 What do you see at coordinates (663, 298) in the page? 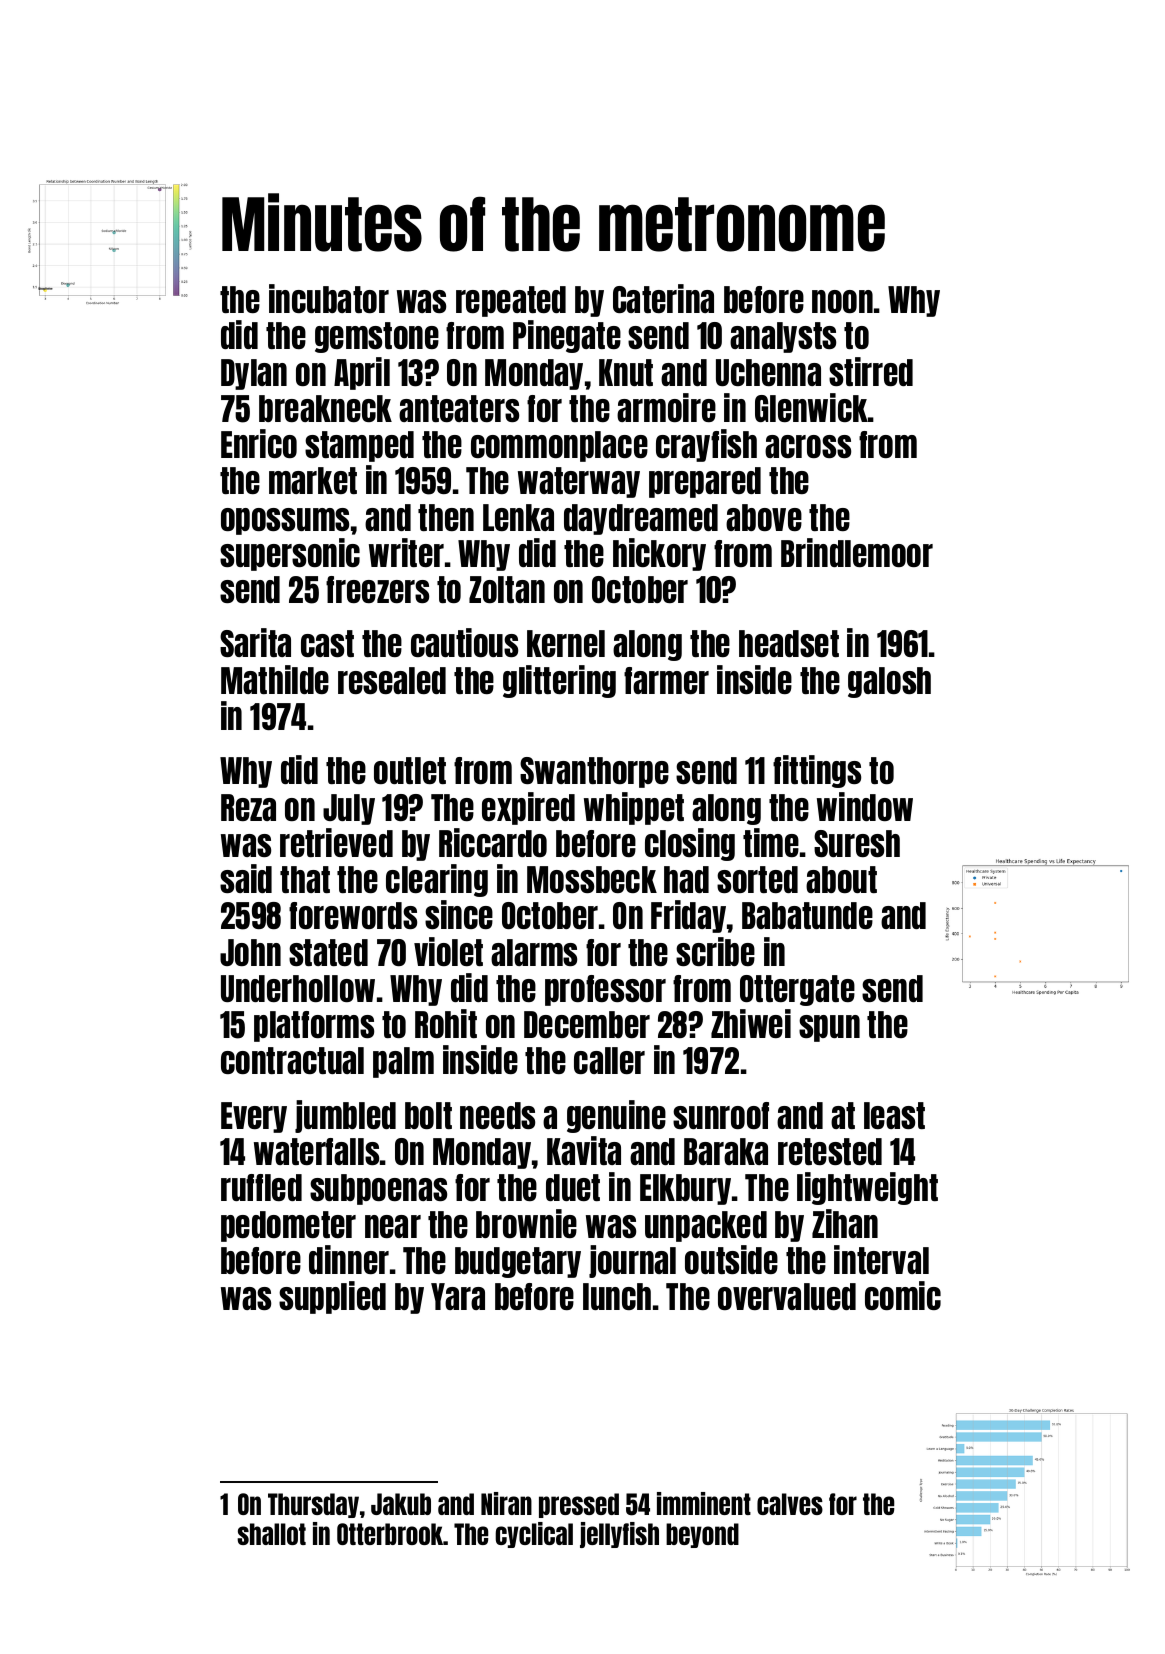
I see `Caterina` at bounding box center [663, 298].
